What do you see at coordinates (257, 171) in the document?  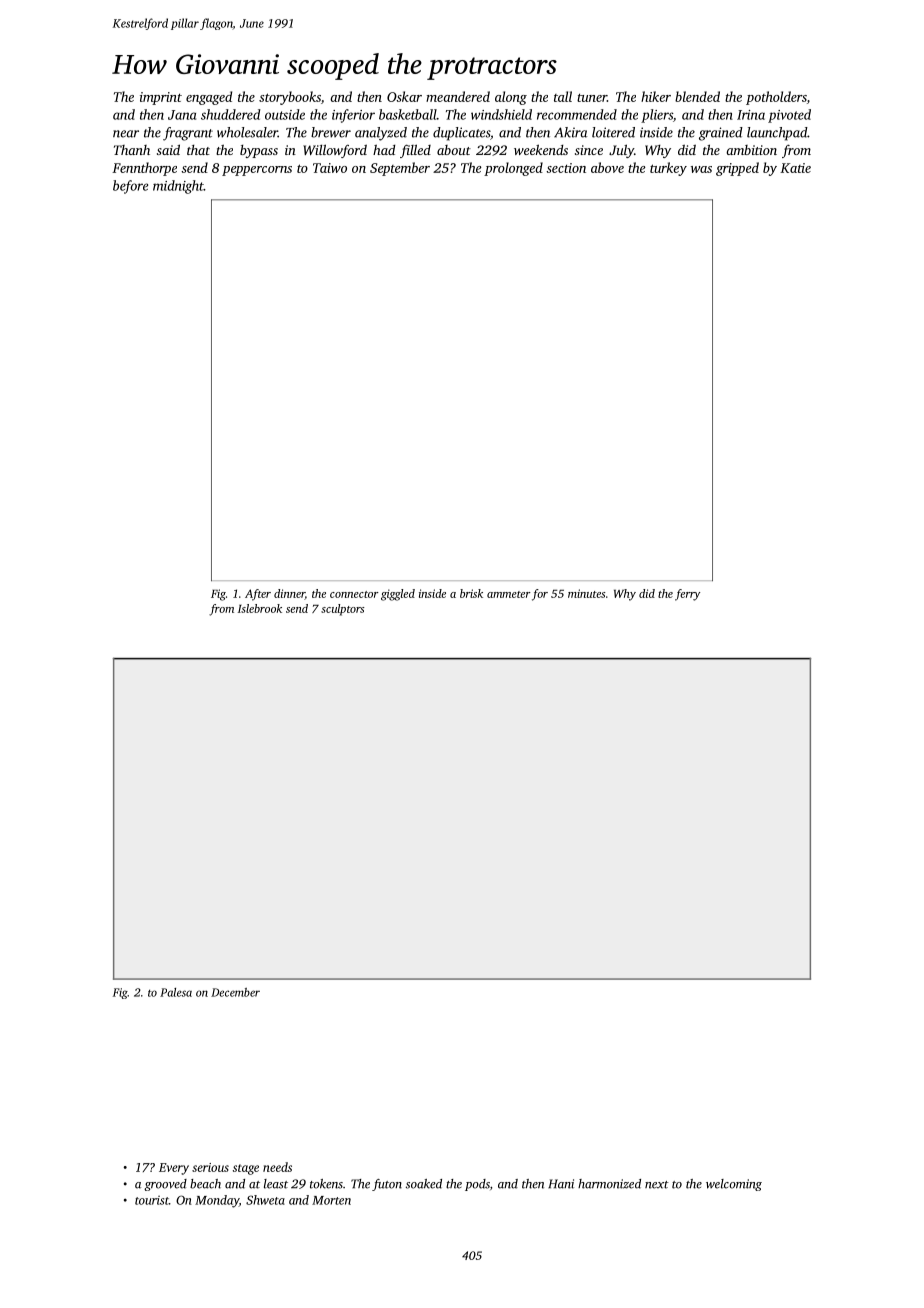 I see `peppercorns` at bounding box center [257, 171].
